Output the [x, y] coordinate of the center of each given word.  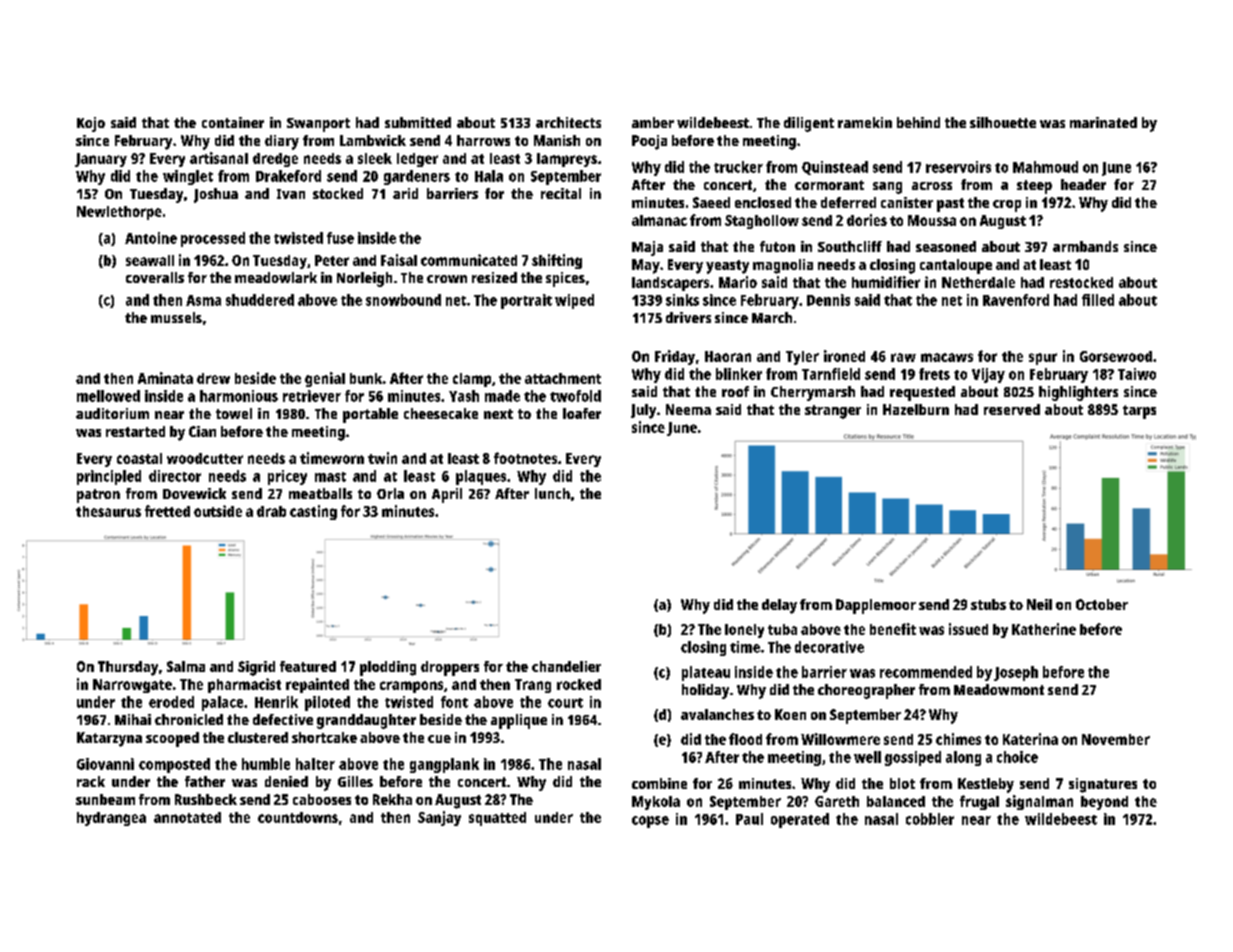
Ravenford [1016, 300]
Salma [186, 666]
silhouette [1003, 122]
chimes [958, 739]
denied [286, 781]
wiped [574, 301]
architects [568, 122]
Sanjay [439, 818]
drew [213, 378]
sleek [375, 158]
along [963, 758]
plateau [706, 673]
